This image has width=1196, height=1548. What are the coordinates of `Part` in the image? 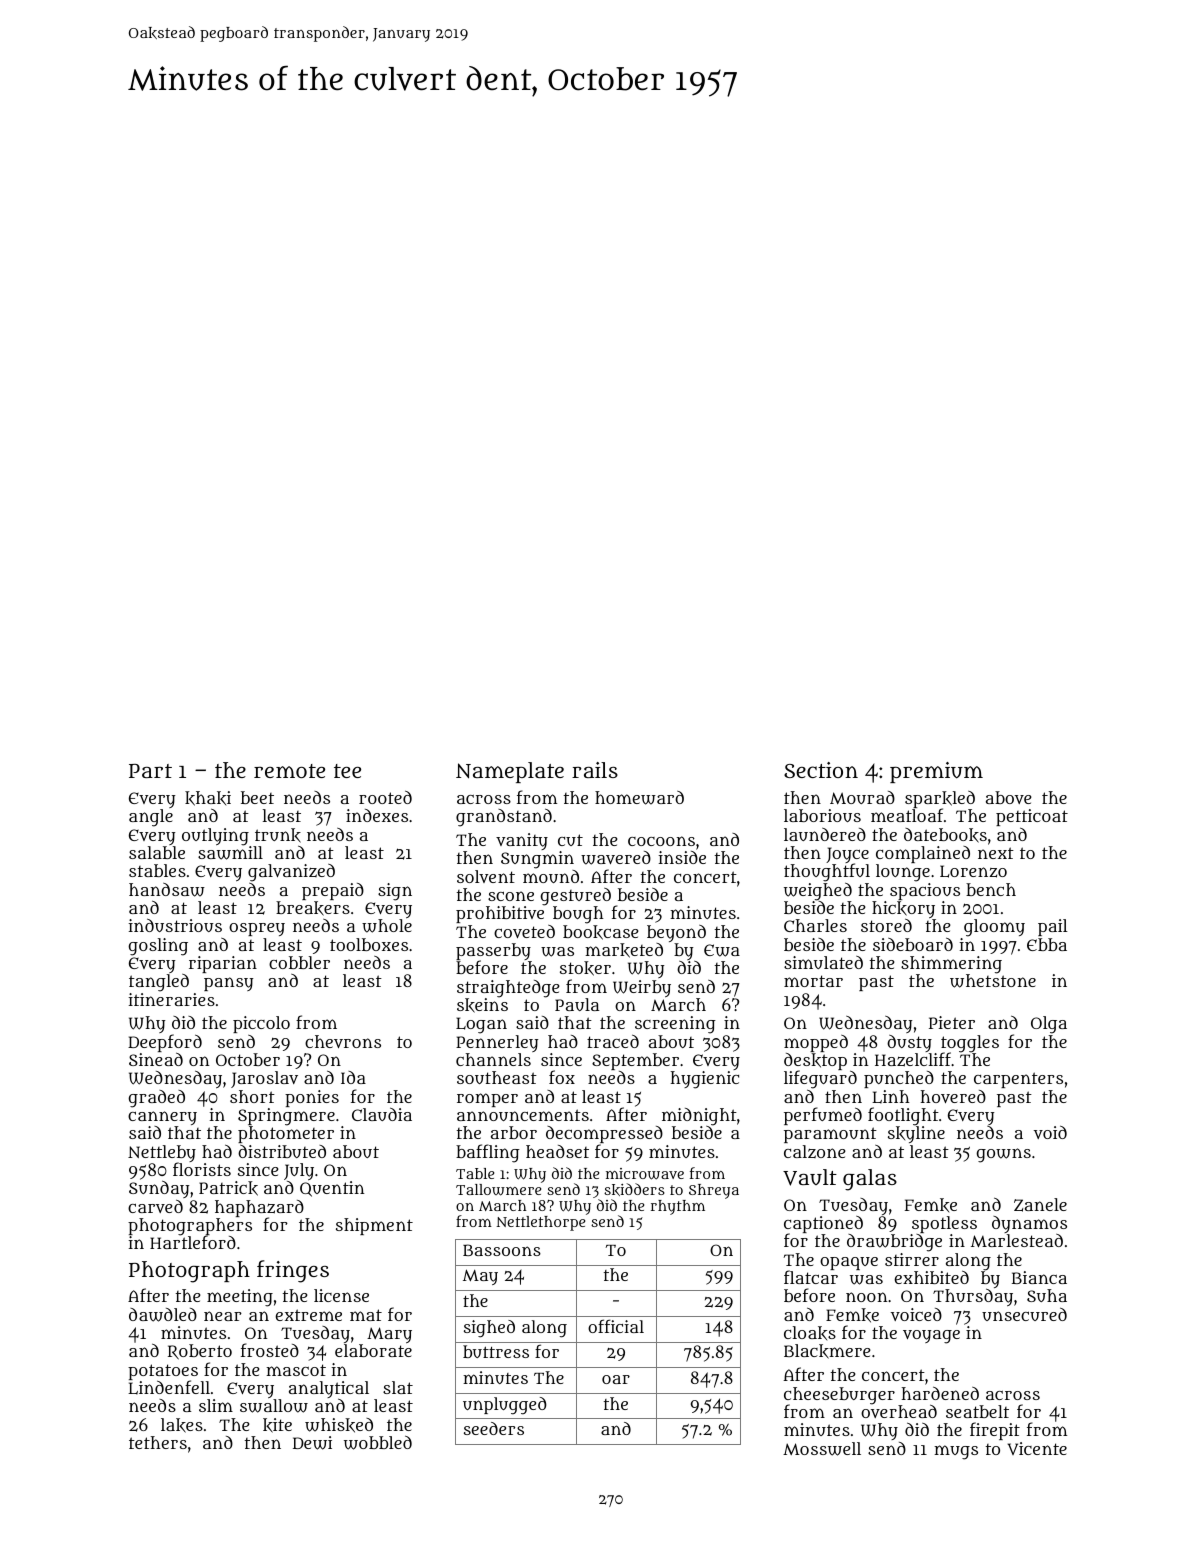 It's located at (150, 771).
